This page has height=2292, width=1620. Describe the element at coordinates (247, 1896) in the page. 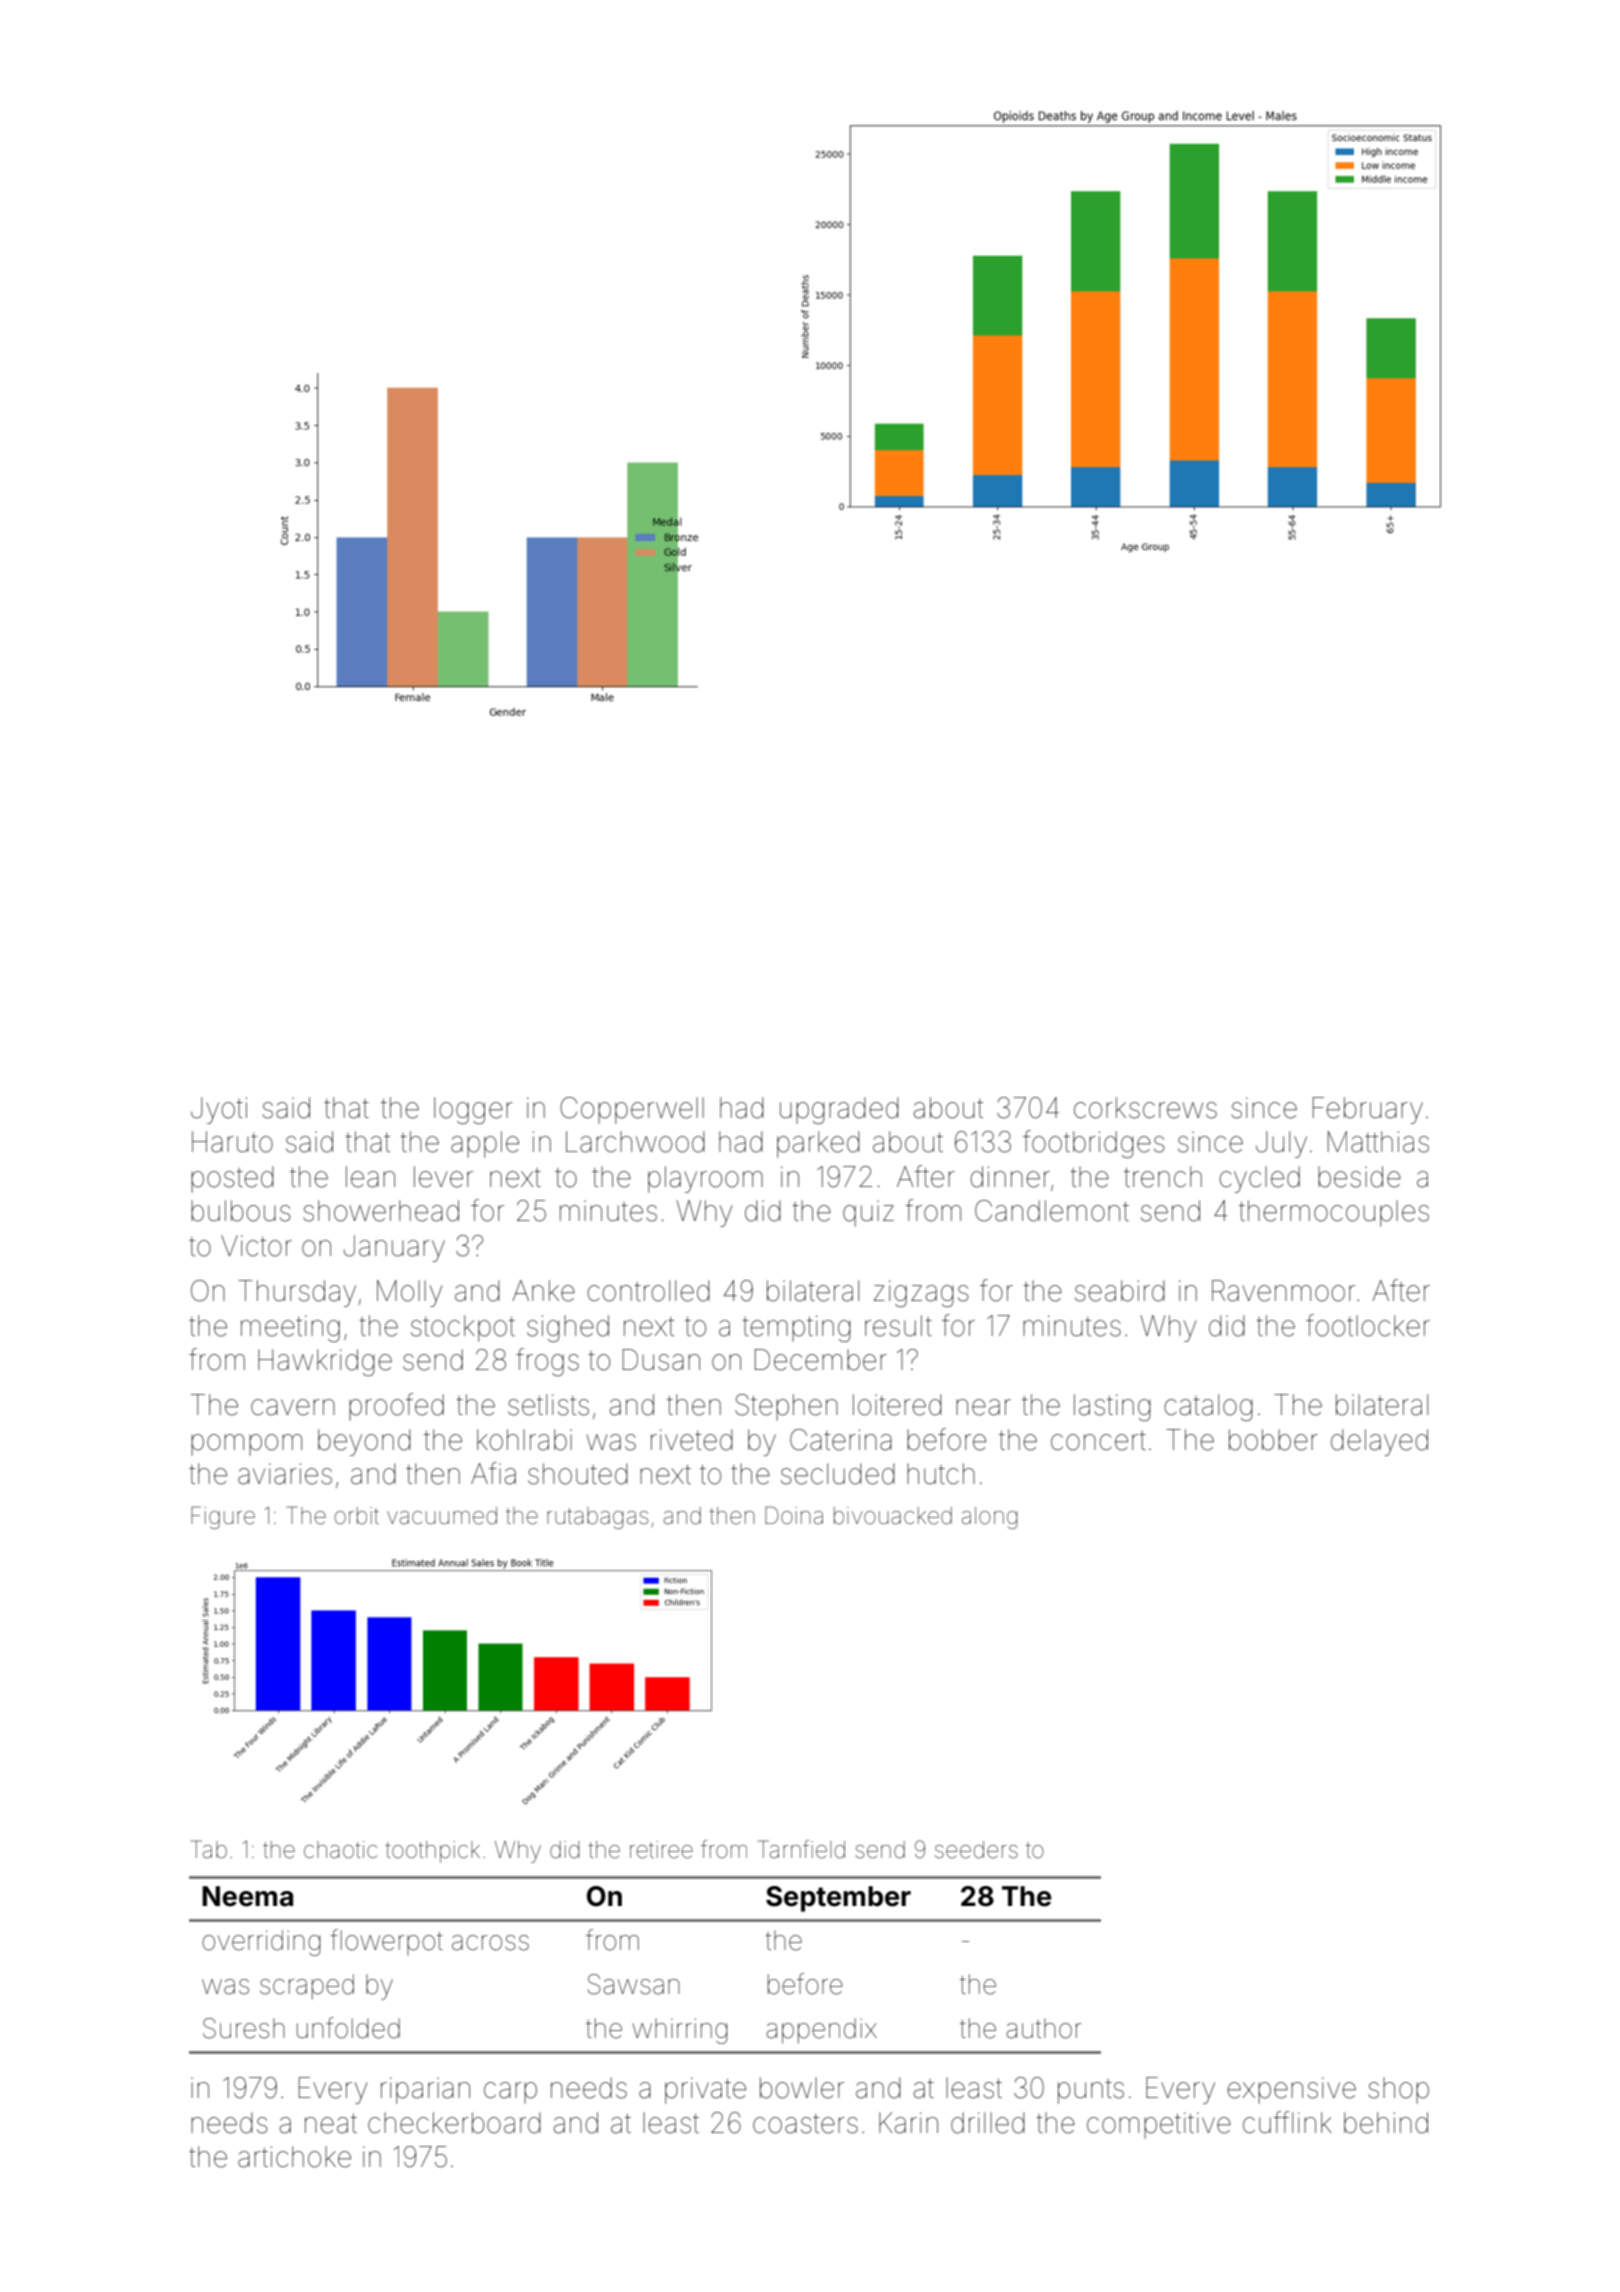

I see `Neema` at that location.
